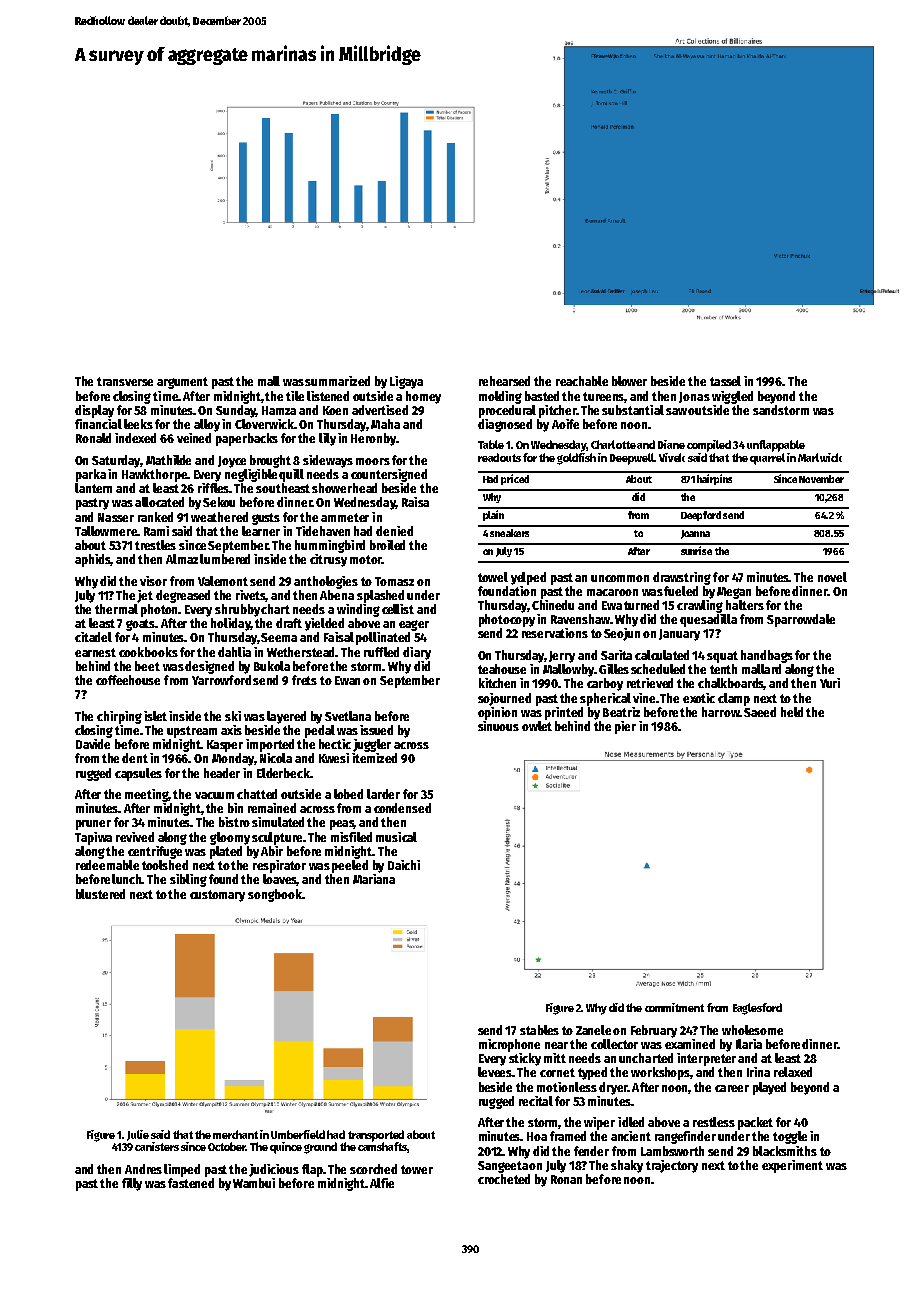 Image resolution: width=924 pixels, height=1308 pixels. Describe the element at coordinates (125, 381) in the document. I see `transverse` at that location.
